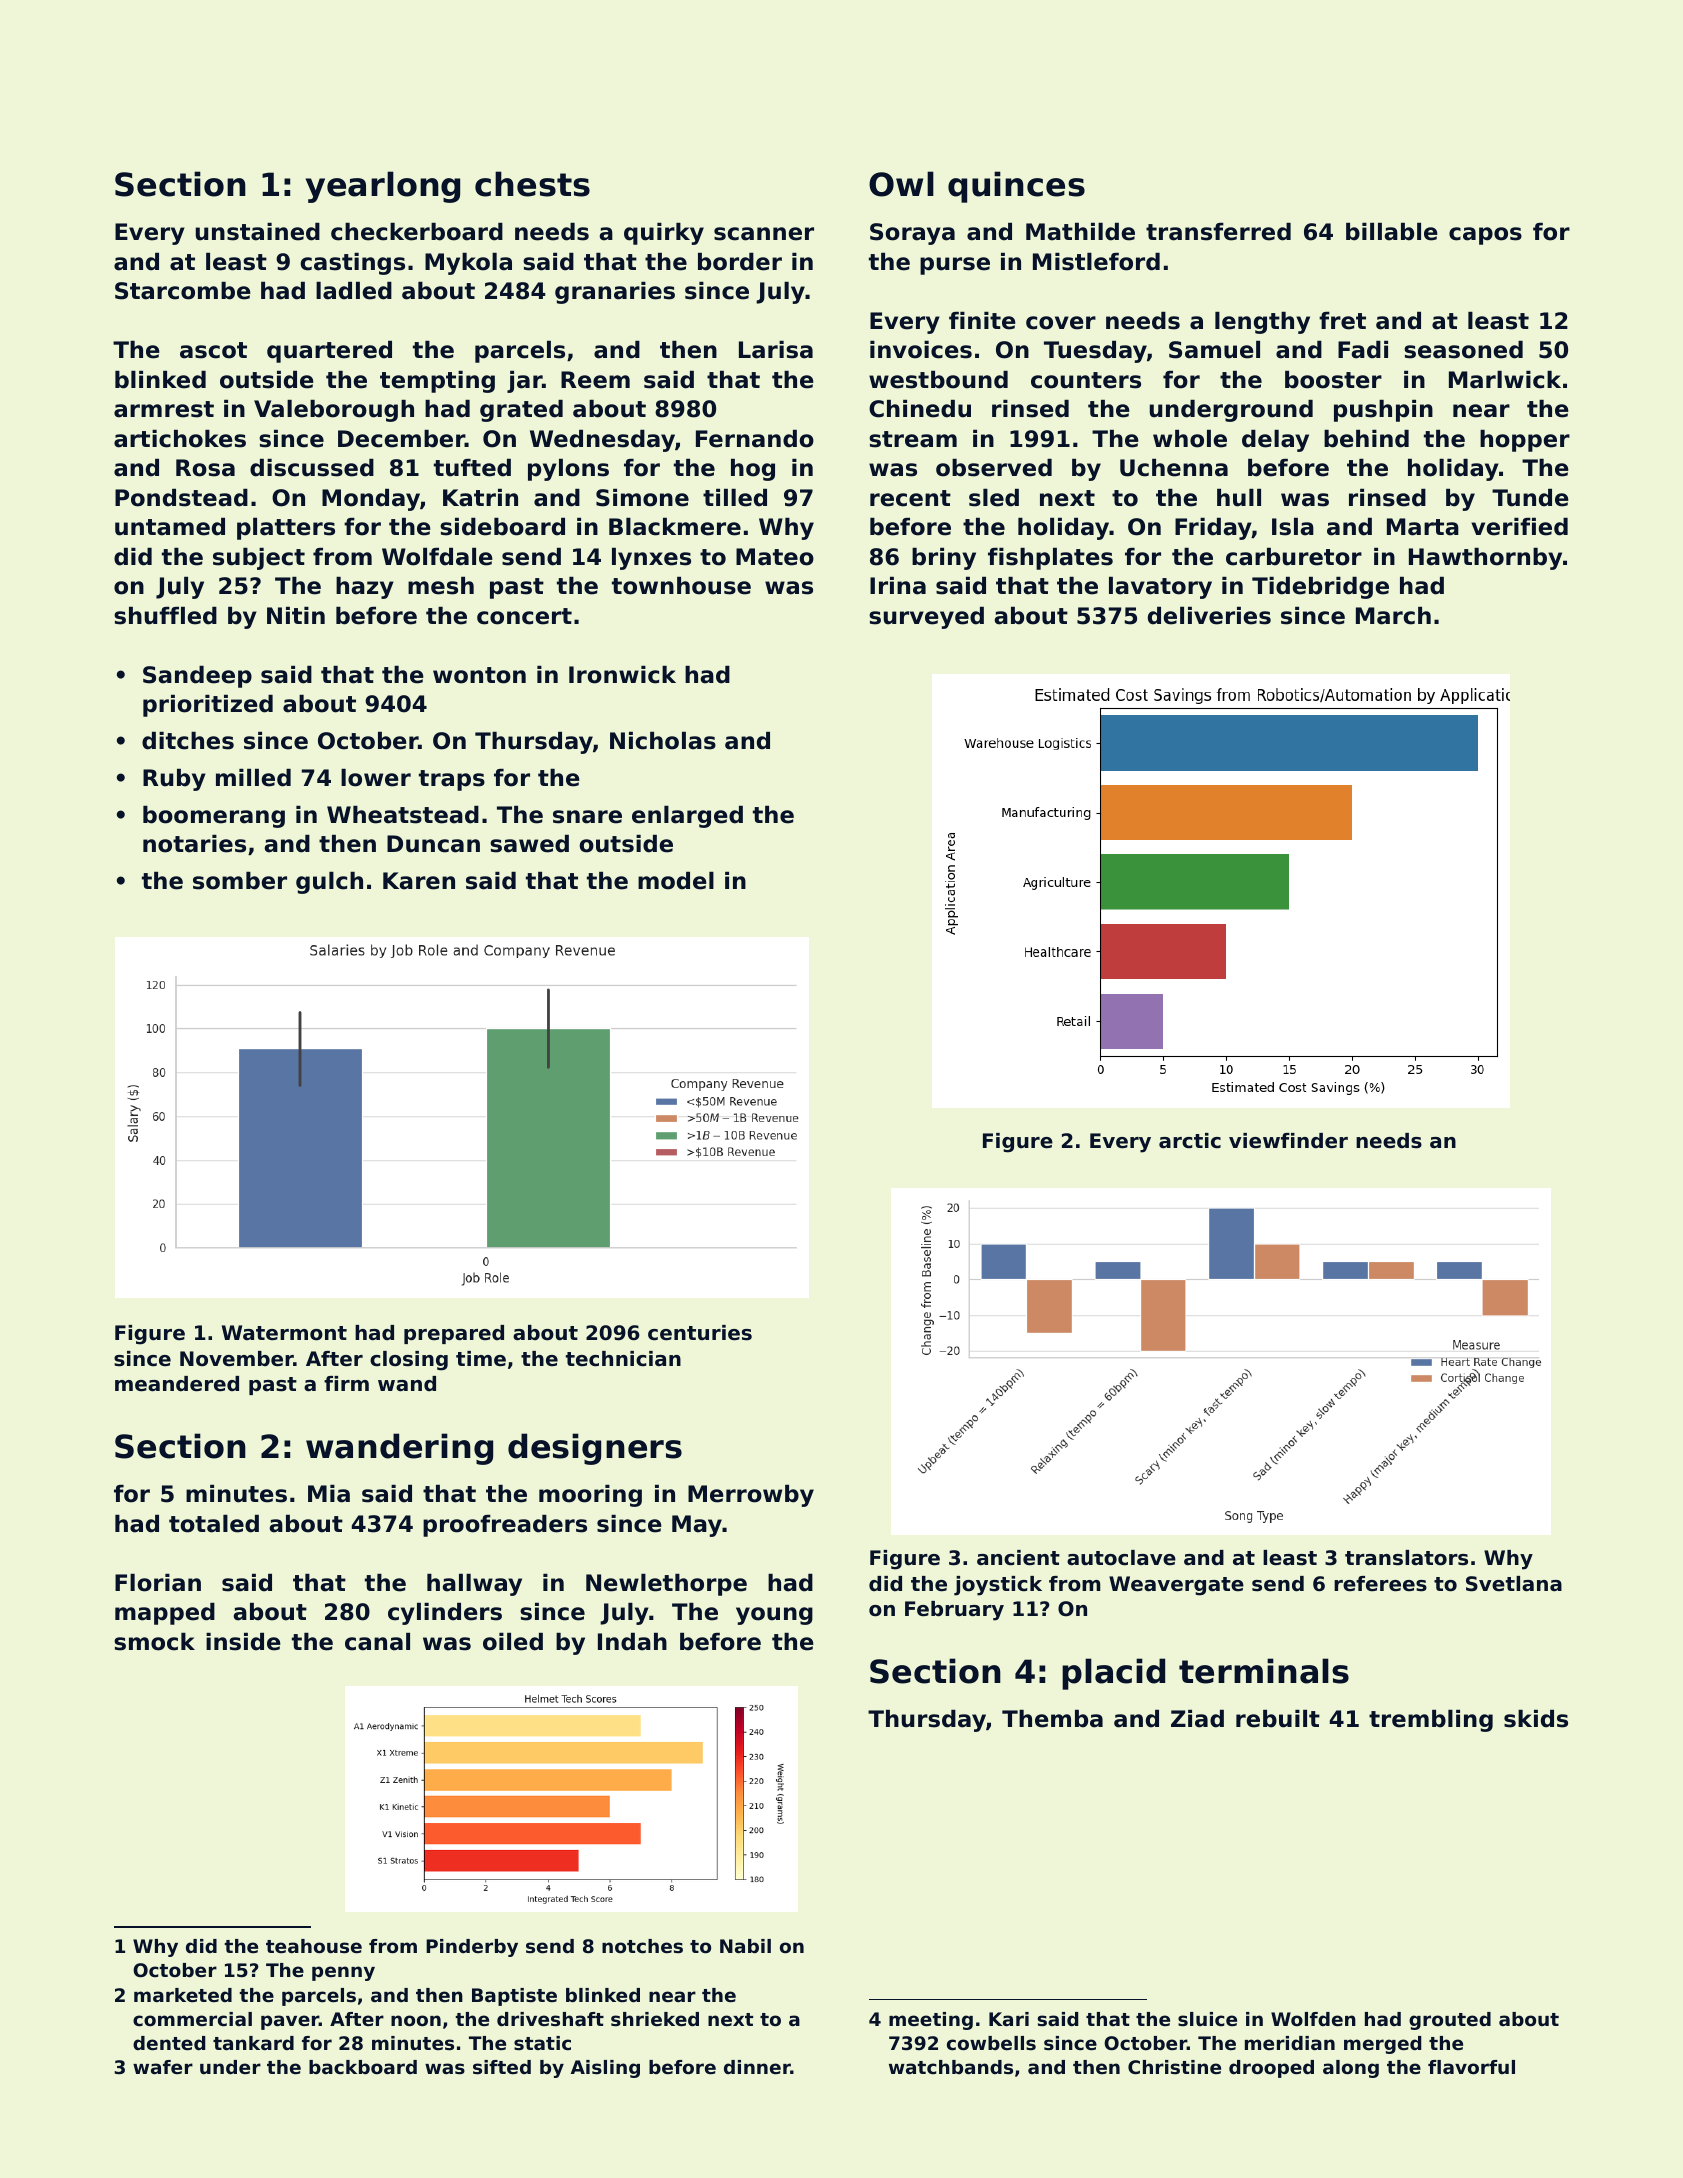 This image has height=2178, width=1683. What do you see at coordinates (1262, 323) in the image?
I see `lengthy` at bounding box center [1262, 323].
